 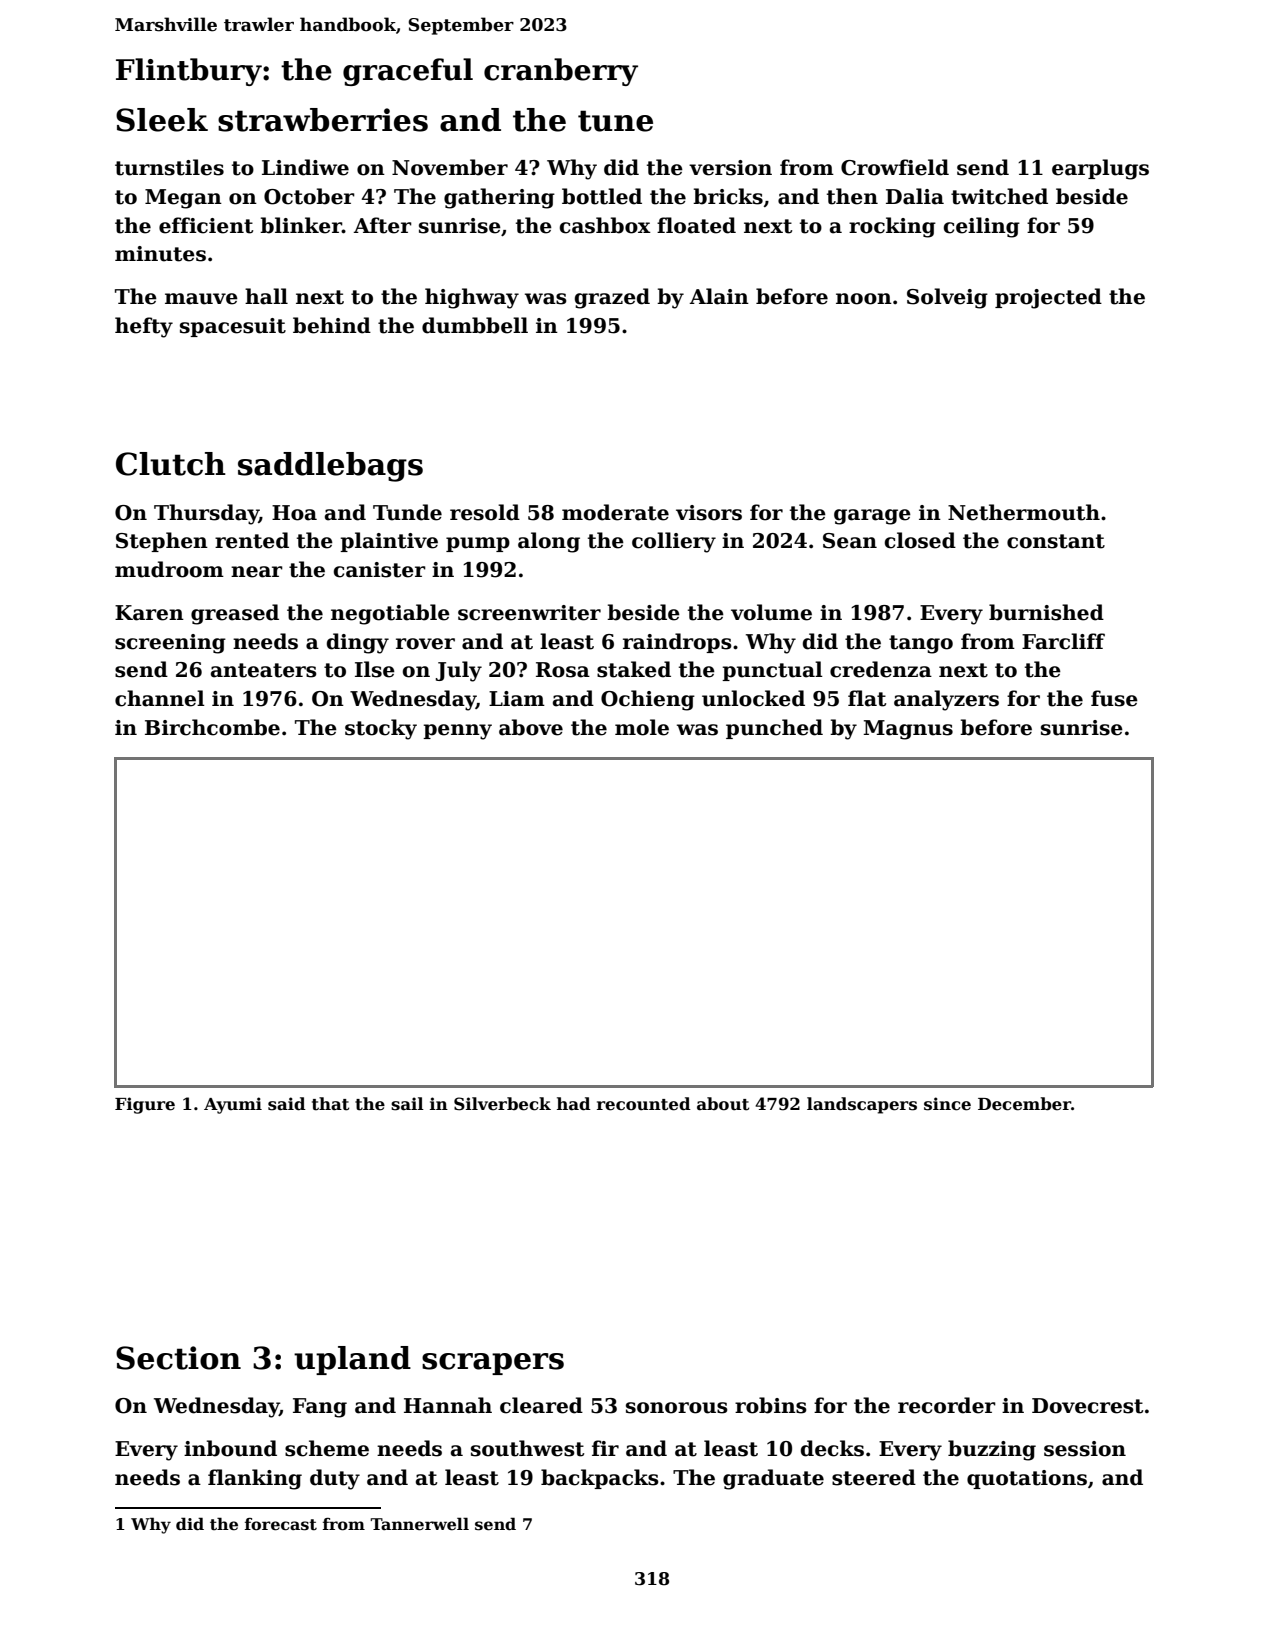 I want to click on Dovecrest, so click(x=1087, y=1406).
